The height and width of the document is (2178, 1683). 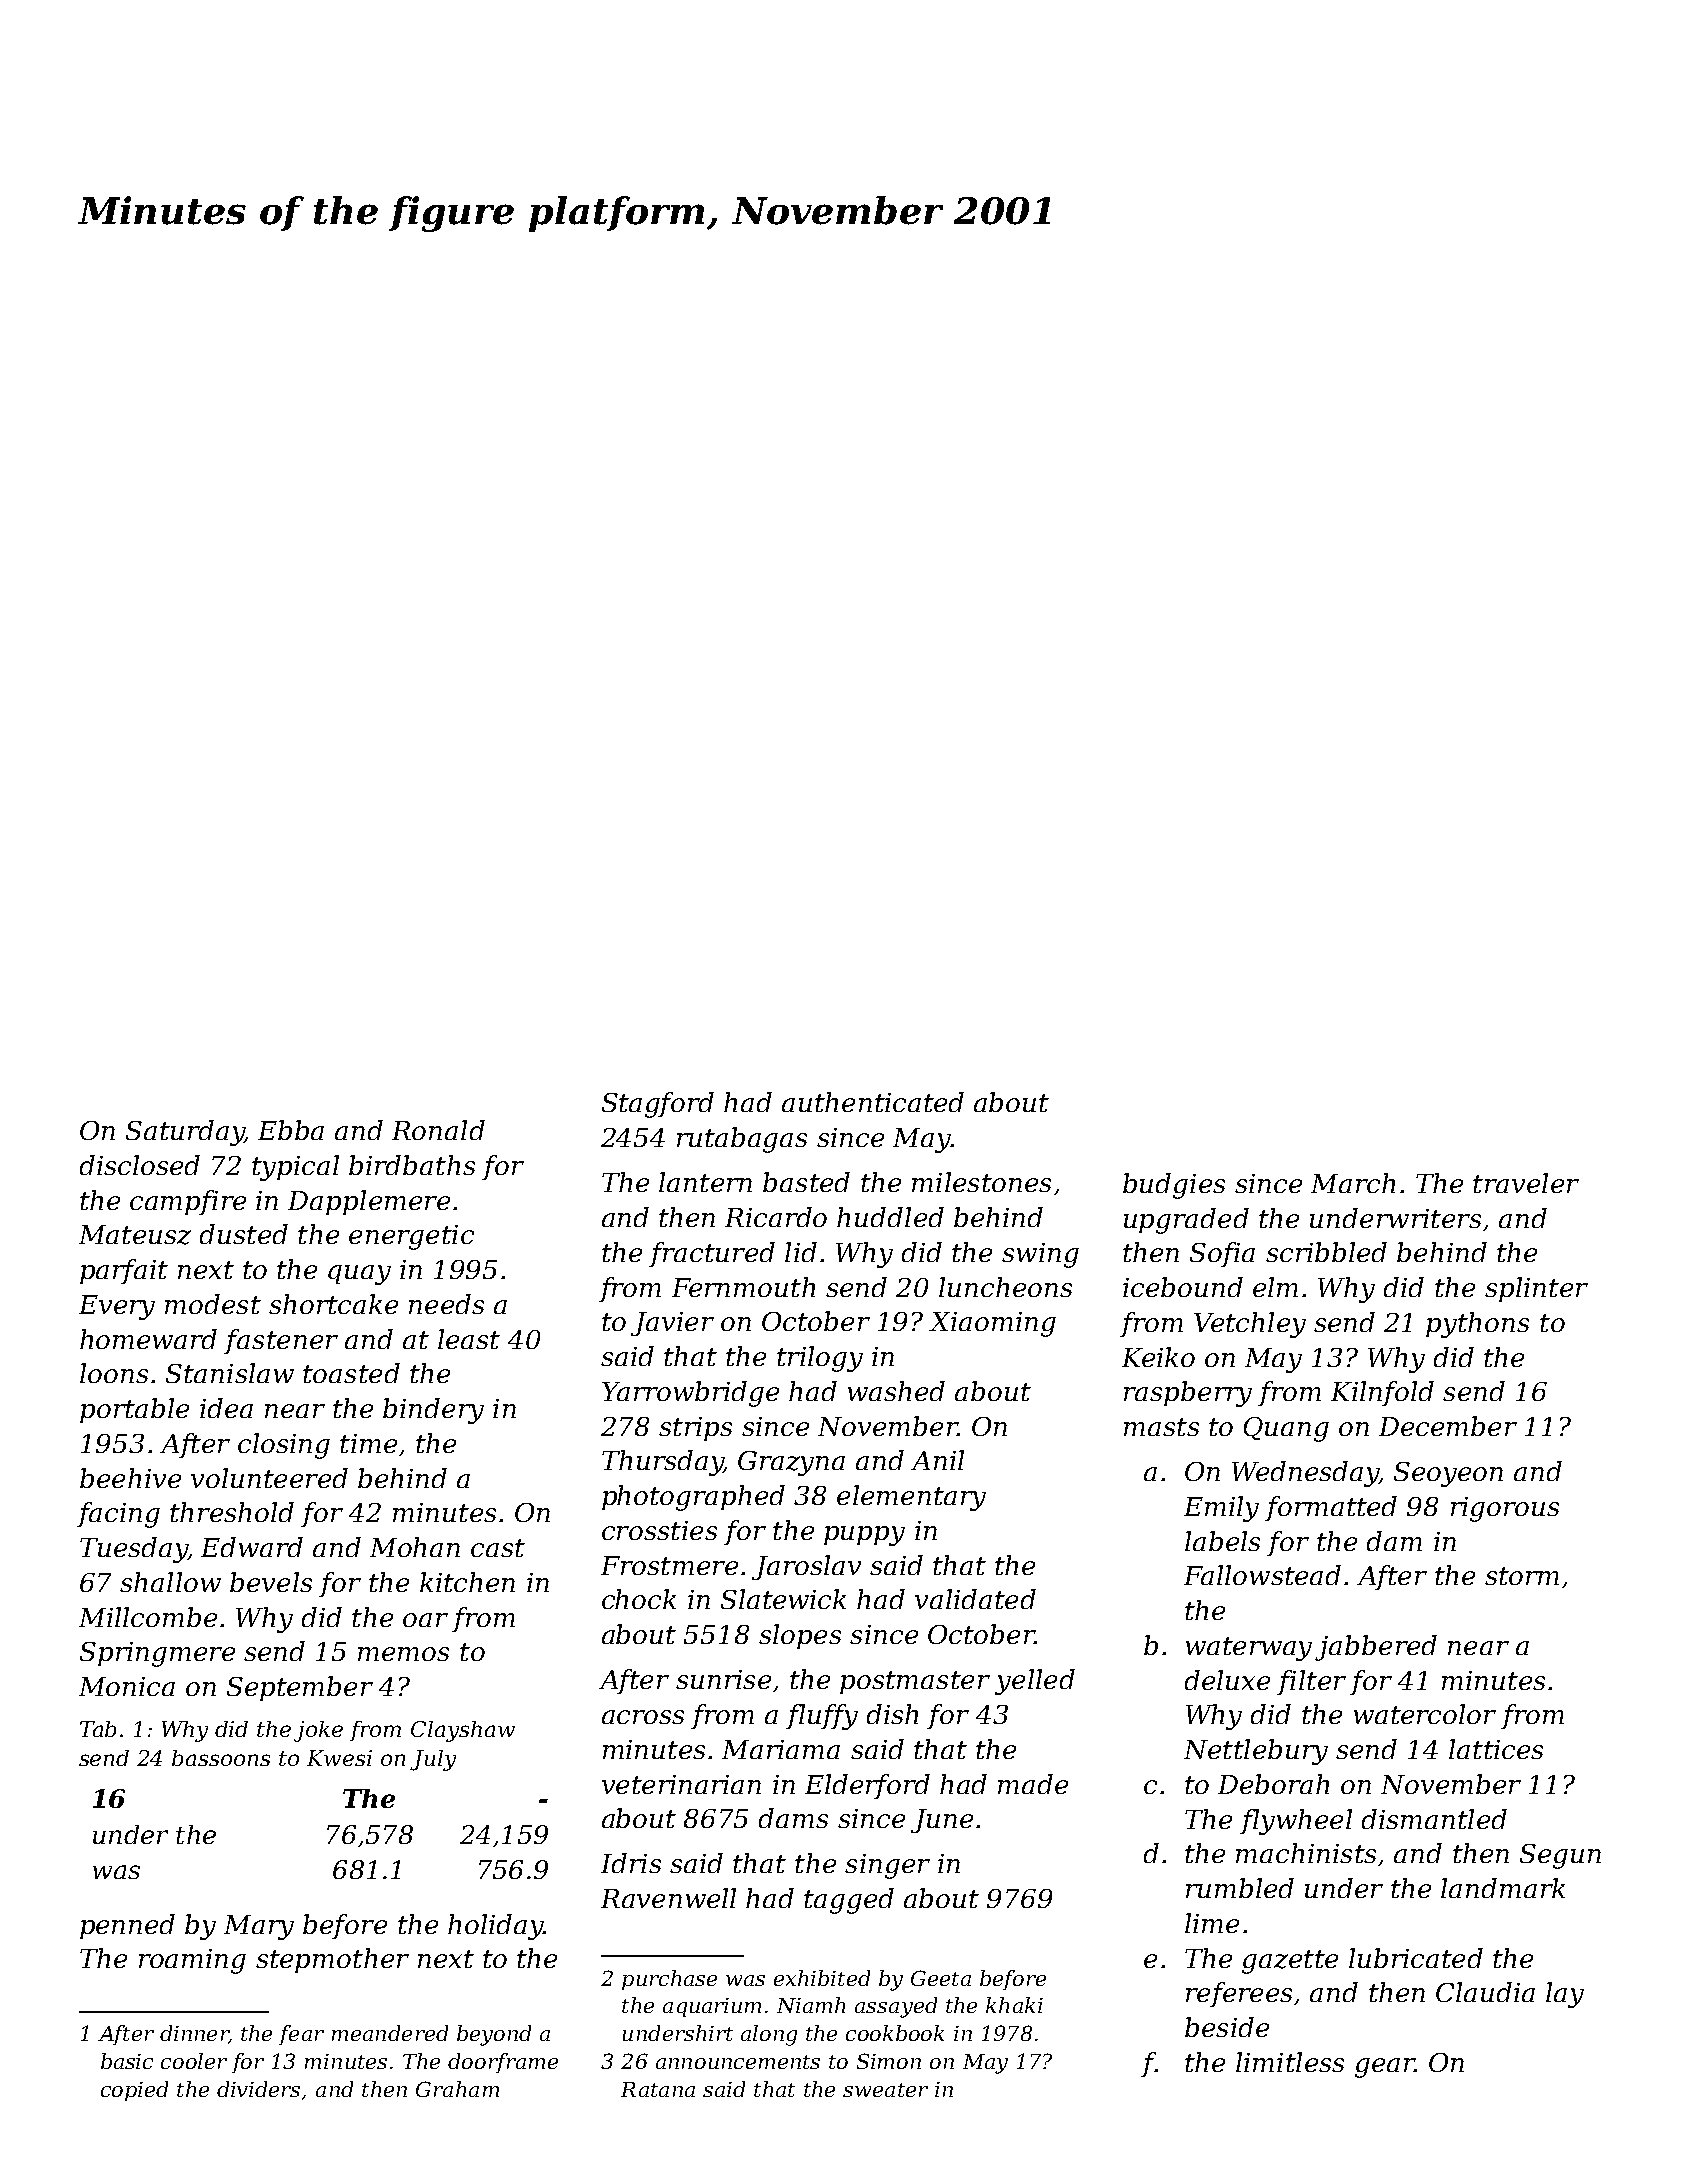 What do you see at coordinates (658, 2089) in the document?
I see `Ratana` at bounding box center [658, 2089].
